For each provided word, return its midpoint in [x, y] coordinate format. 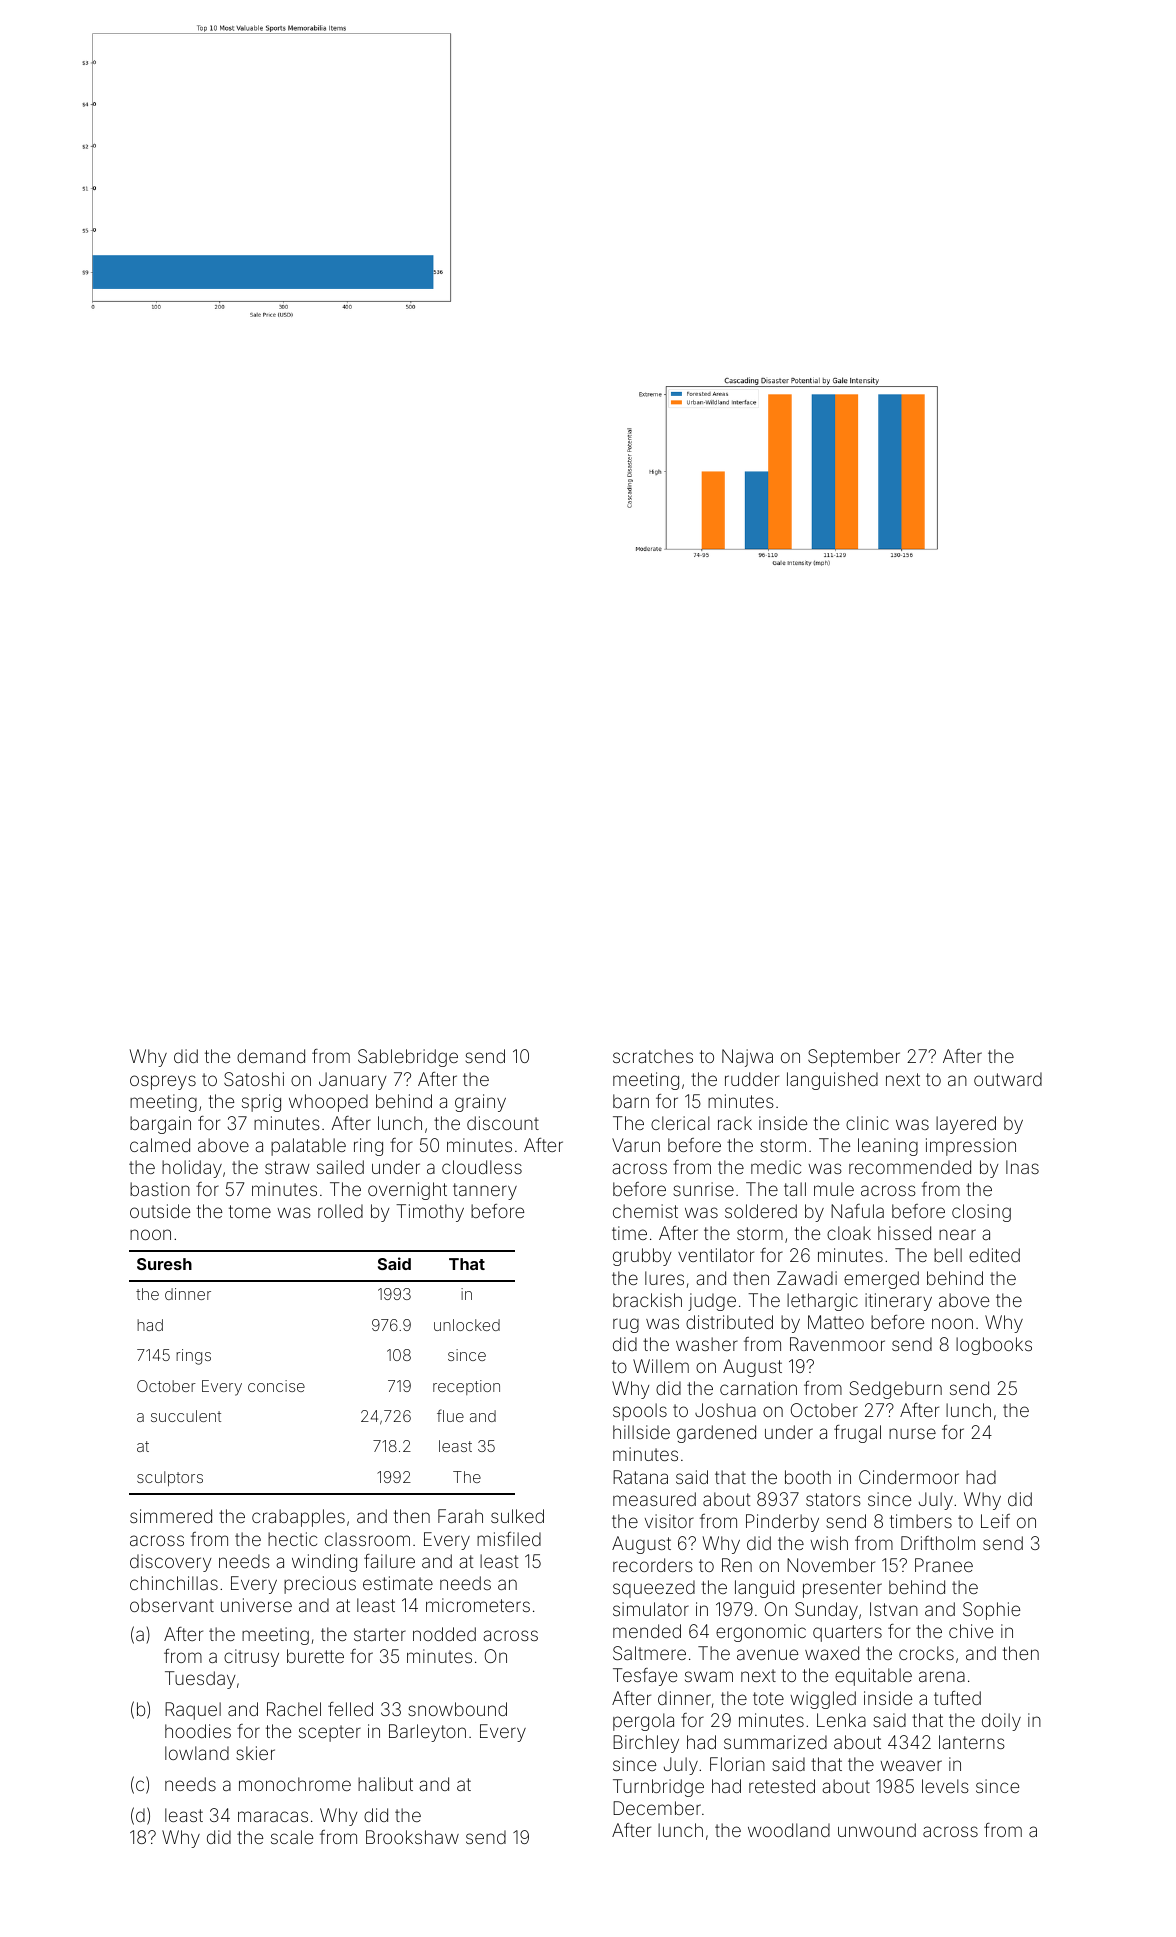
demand [271, 1056]
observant [172, 1605]
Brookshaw [412, 1837]
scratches [653, 1056]
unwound [877, 1830]
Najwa [747, 1058]
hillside [641, 1432]
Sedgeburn [895, 1390]
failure [389, 1561]
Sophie [991, 1611]
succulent [186, 1416]
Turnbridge [658, 1788]
